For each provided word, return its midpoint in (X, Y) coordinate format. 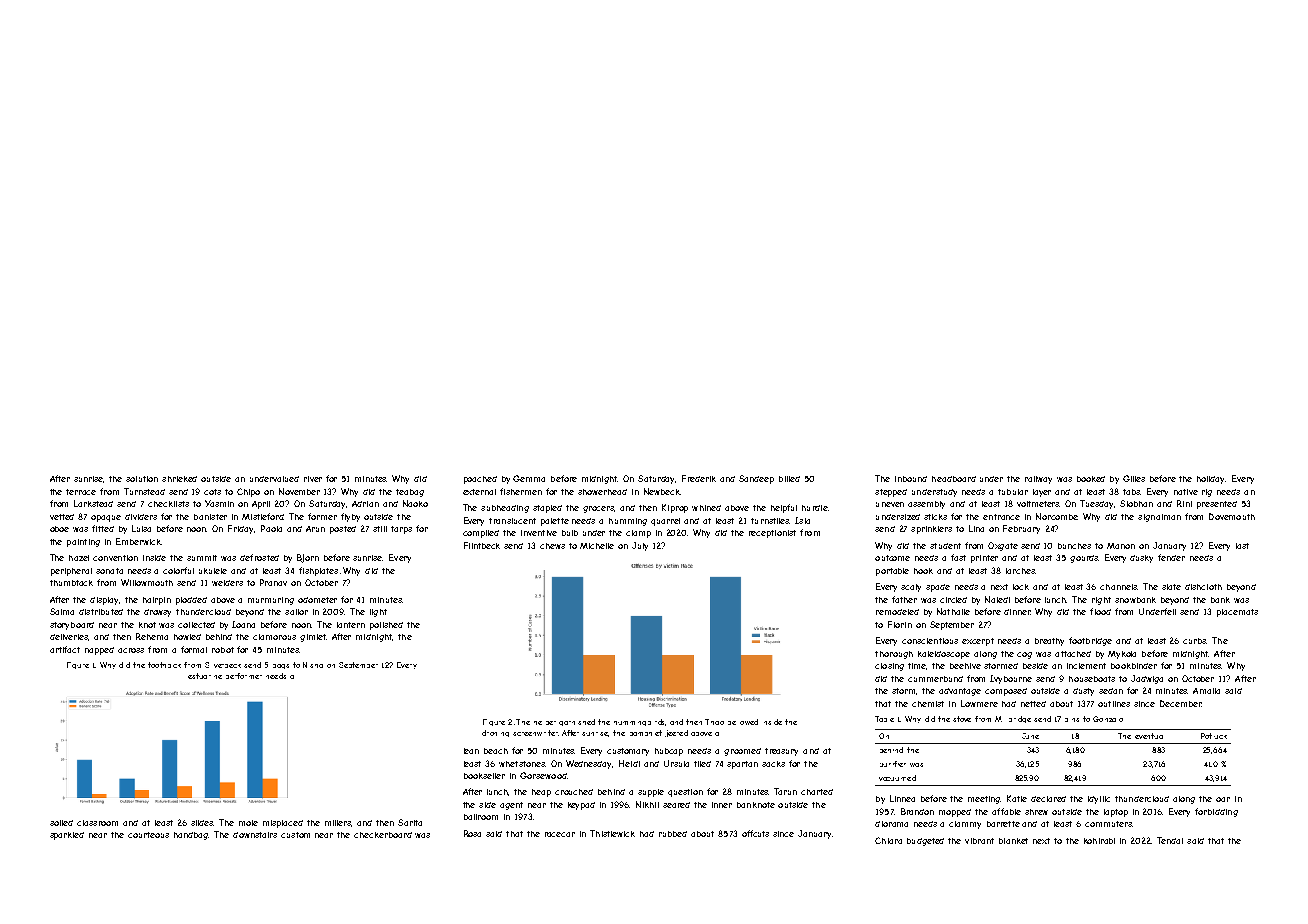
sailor (296, 612)
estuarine (205, 676)
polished (386, 626)
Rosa (472, 833)
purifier (893, 764)
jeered (676, 733)
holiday (1211, 480)
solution (142, 479)
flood (1100, 611)
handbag (191, 836)
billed (789, 479)
